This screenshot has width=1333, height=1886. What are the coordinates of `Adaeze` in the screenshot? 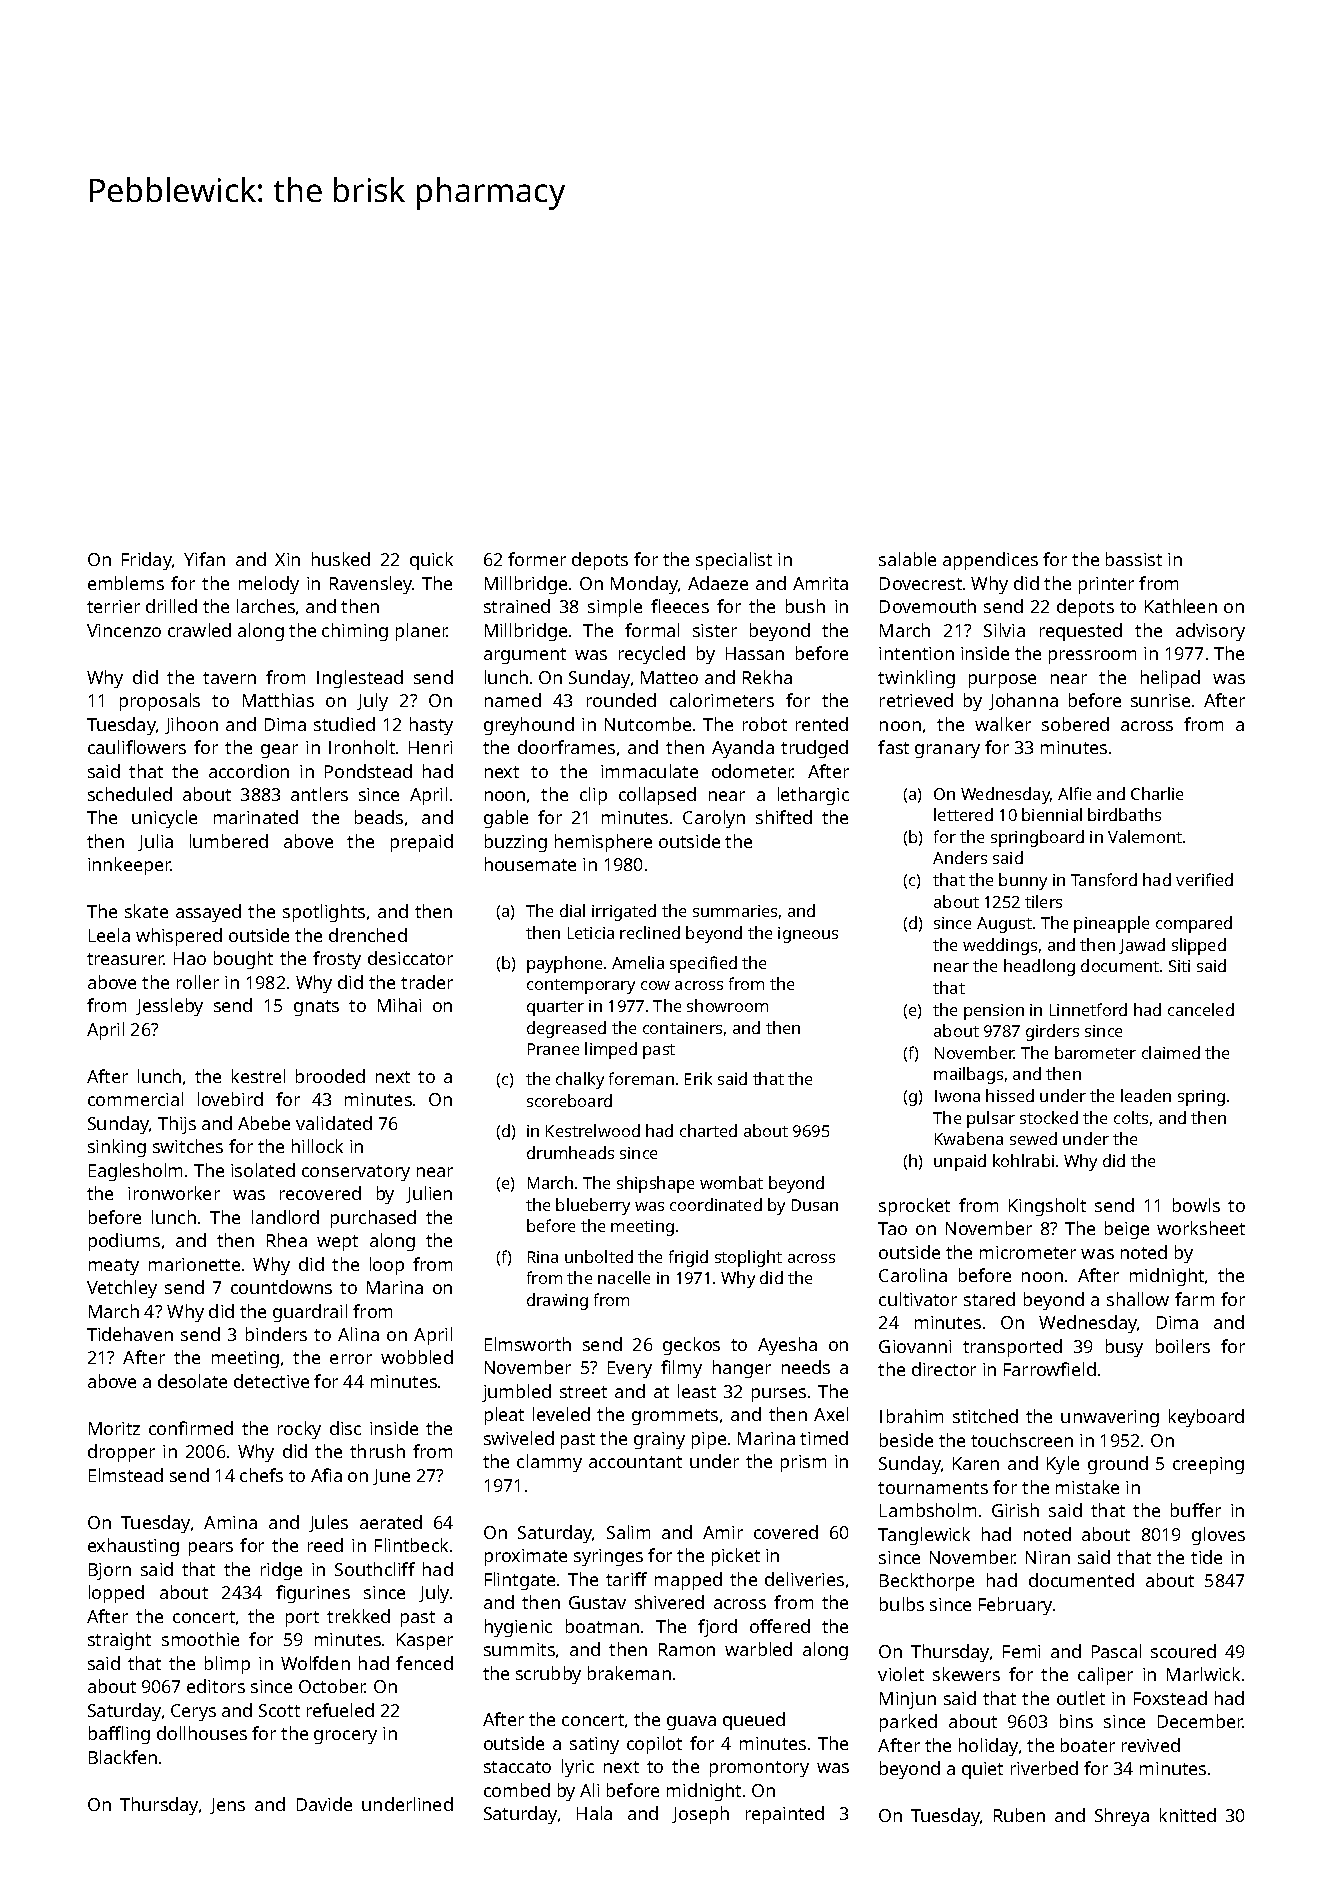 It's located at (718, 583).
